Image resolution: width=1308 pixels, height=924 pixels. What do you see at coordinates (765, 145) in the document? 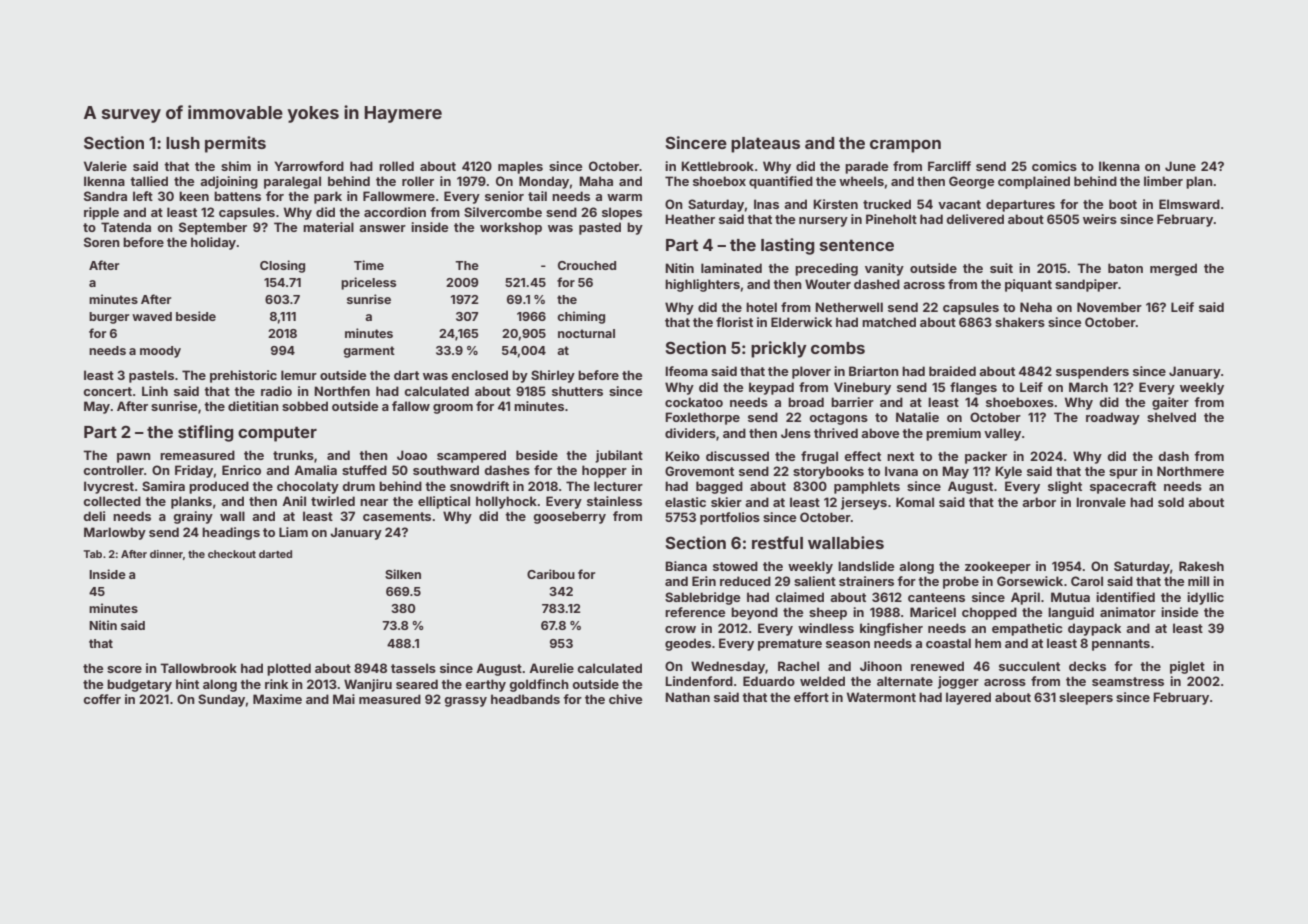
I see `plateaus` at bounding box center [765, 145].
